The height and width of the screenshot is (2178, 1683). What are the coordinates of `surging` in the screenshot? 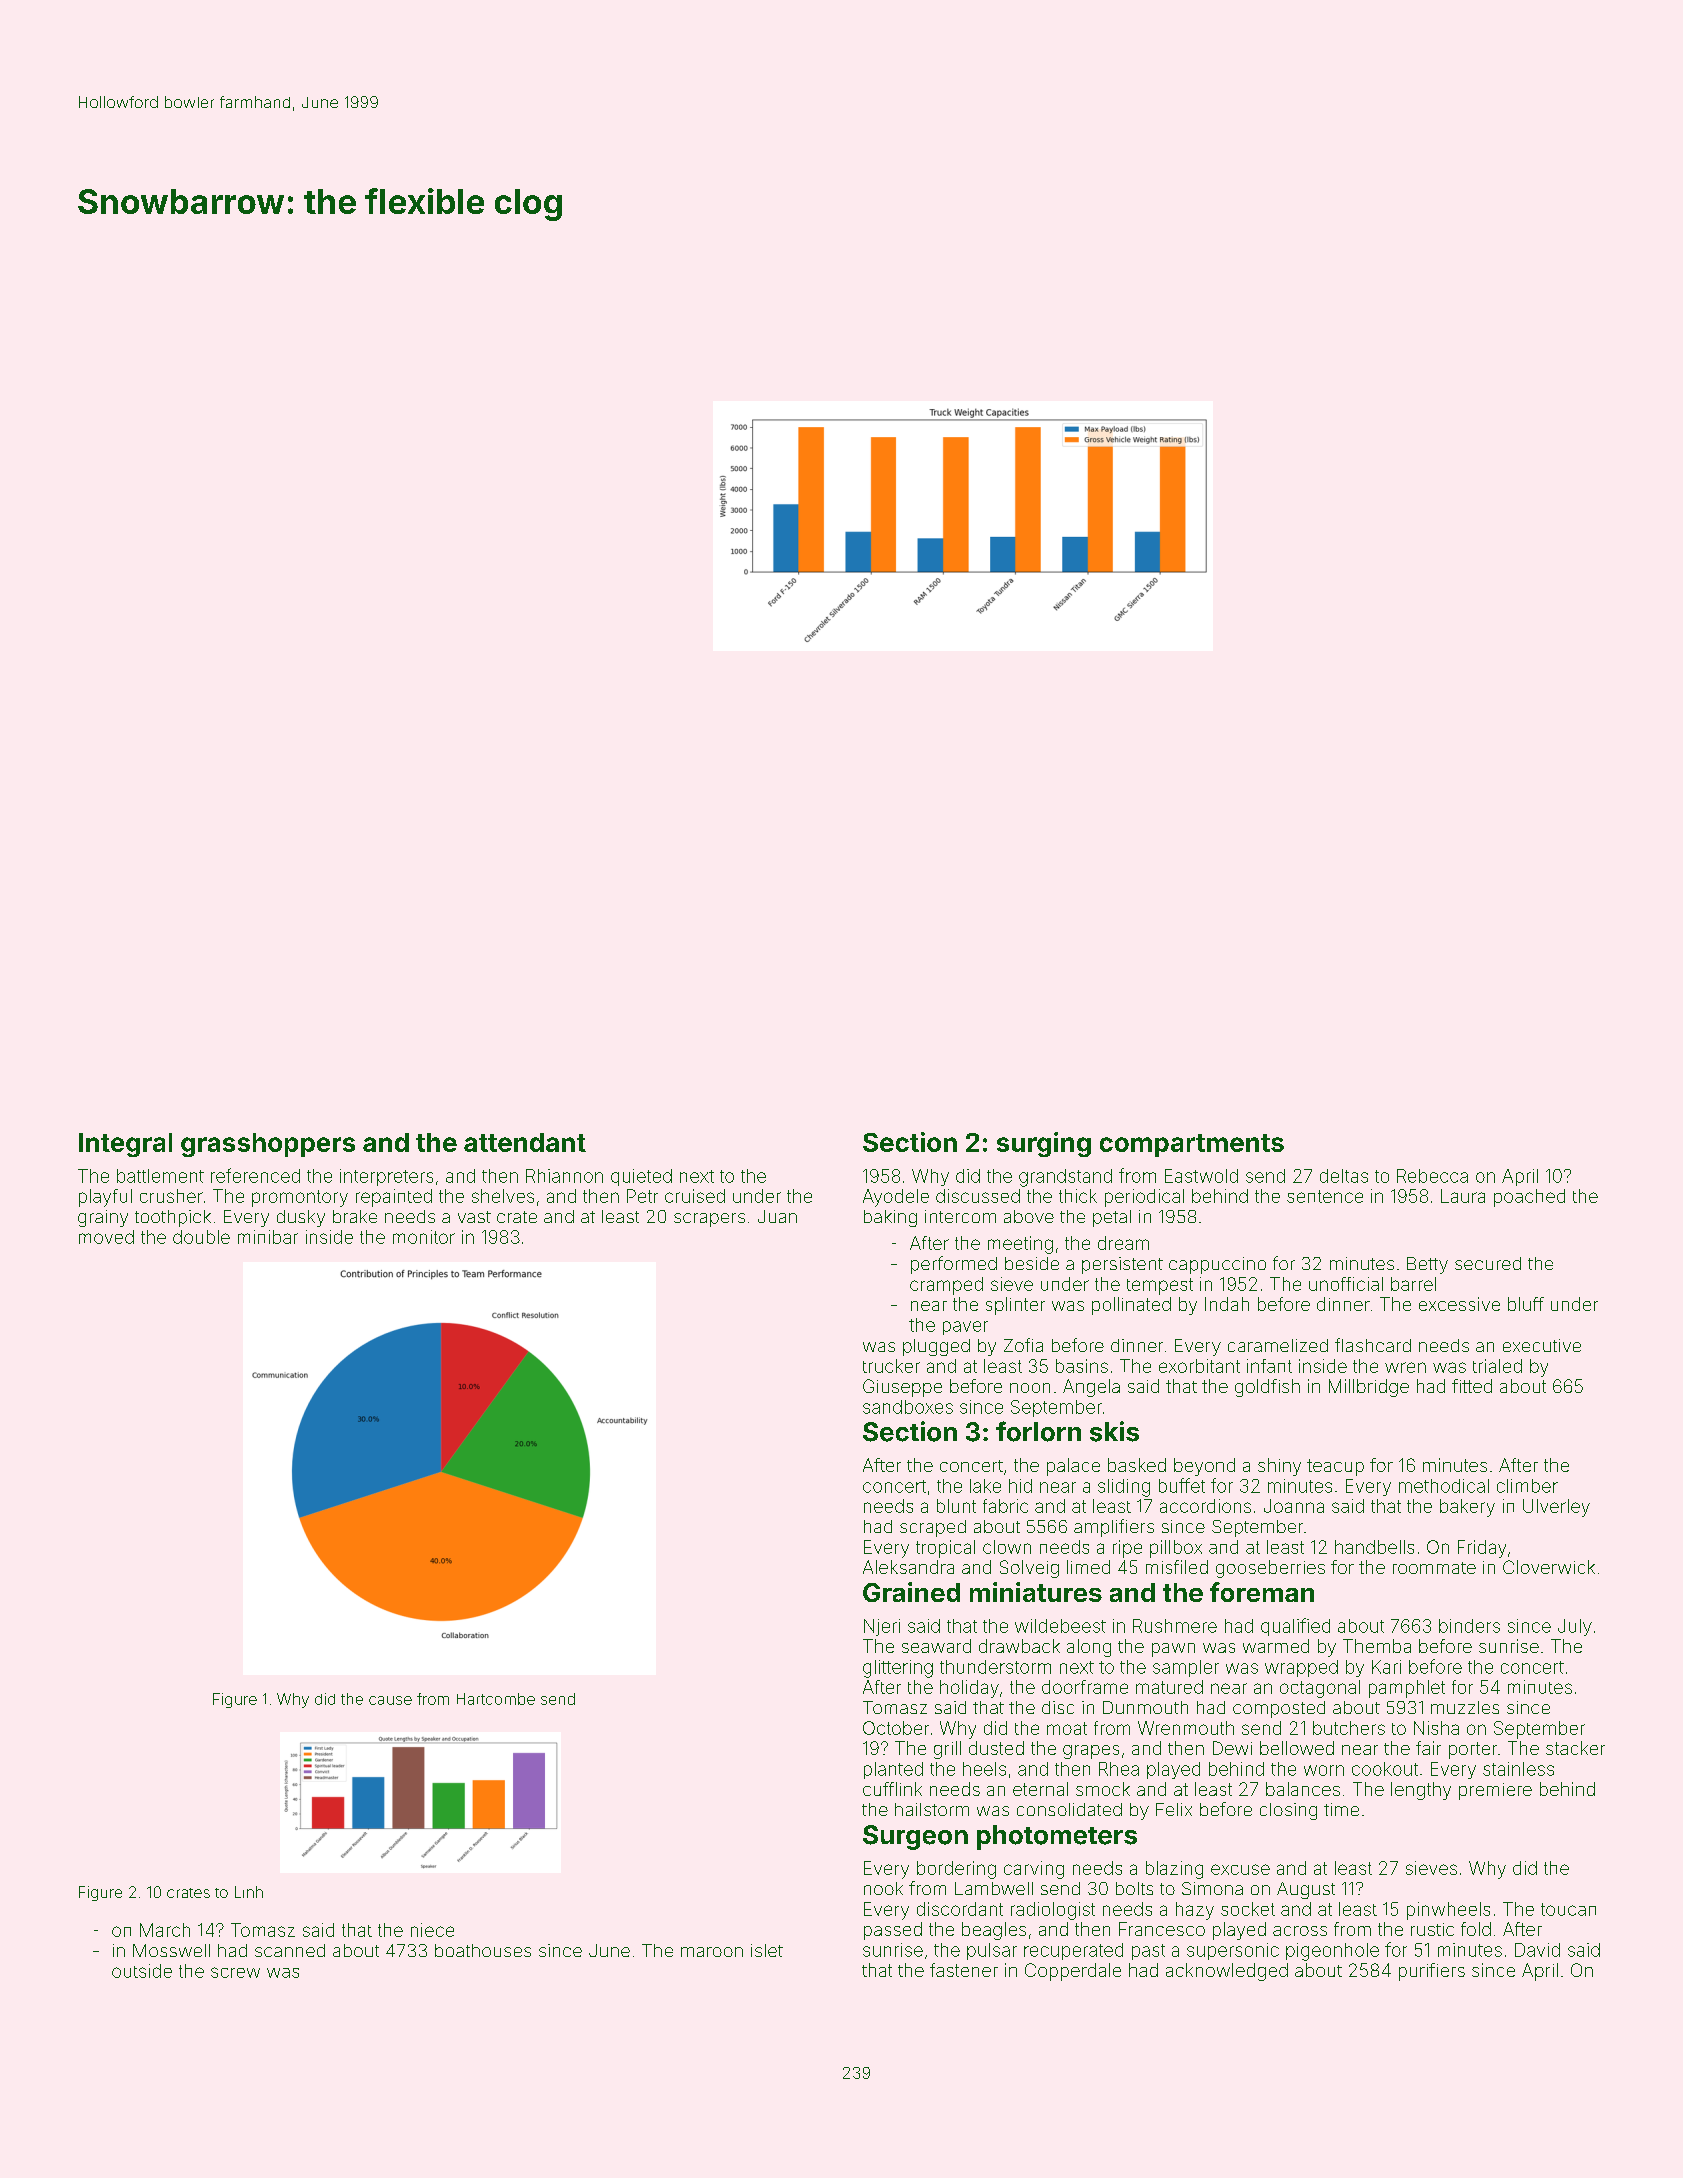 It's located at (1044, 1144).
